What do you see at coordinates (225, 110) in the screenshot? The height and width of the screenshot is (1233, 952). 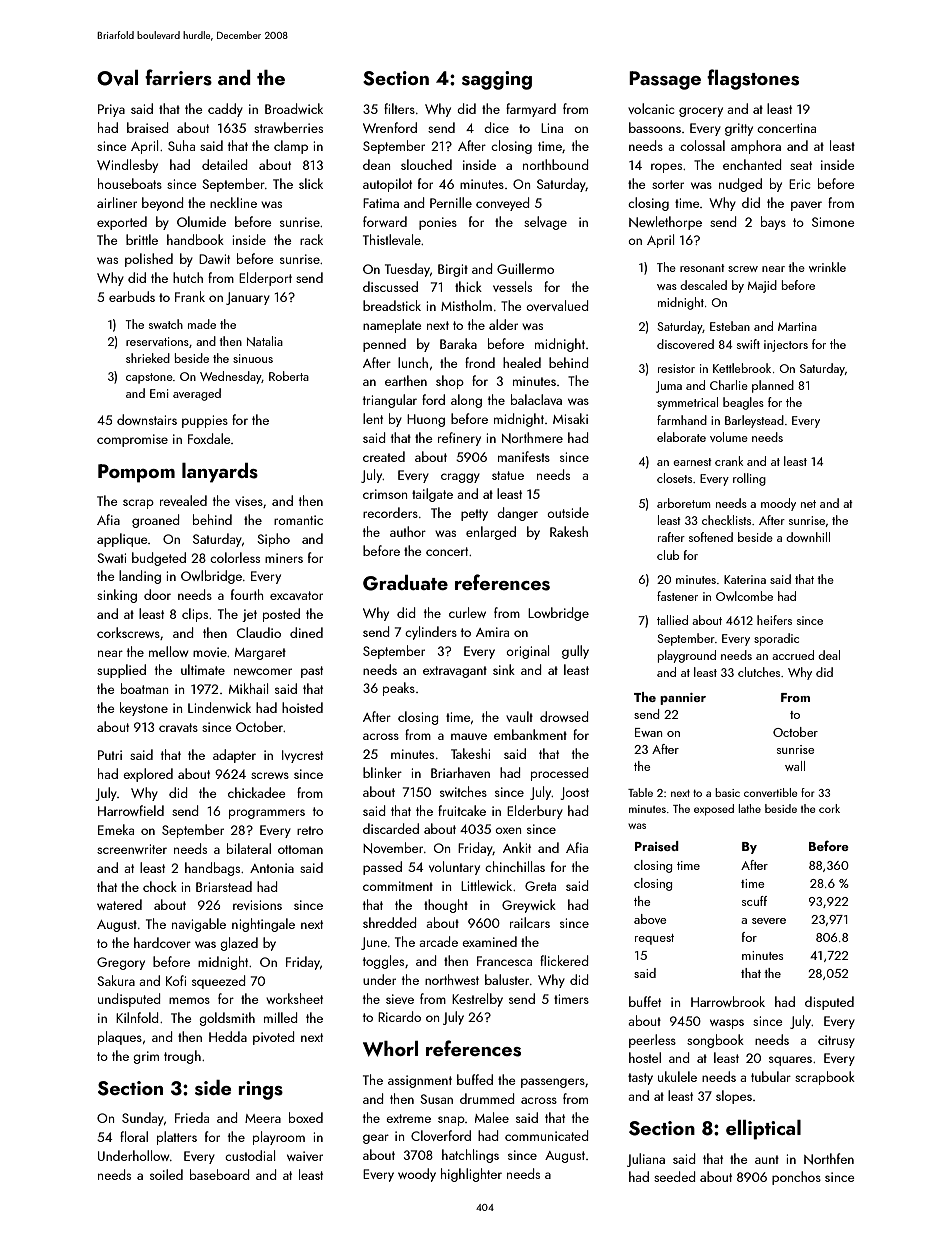 I see `caddy` at bounding box center [225, 110].
